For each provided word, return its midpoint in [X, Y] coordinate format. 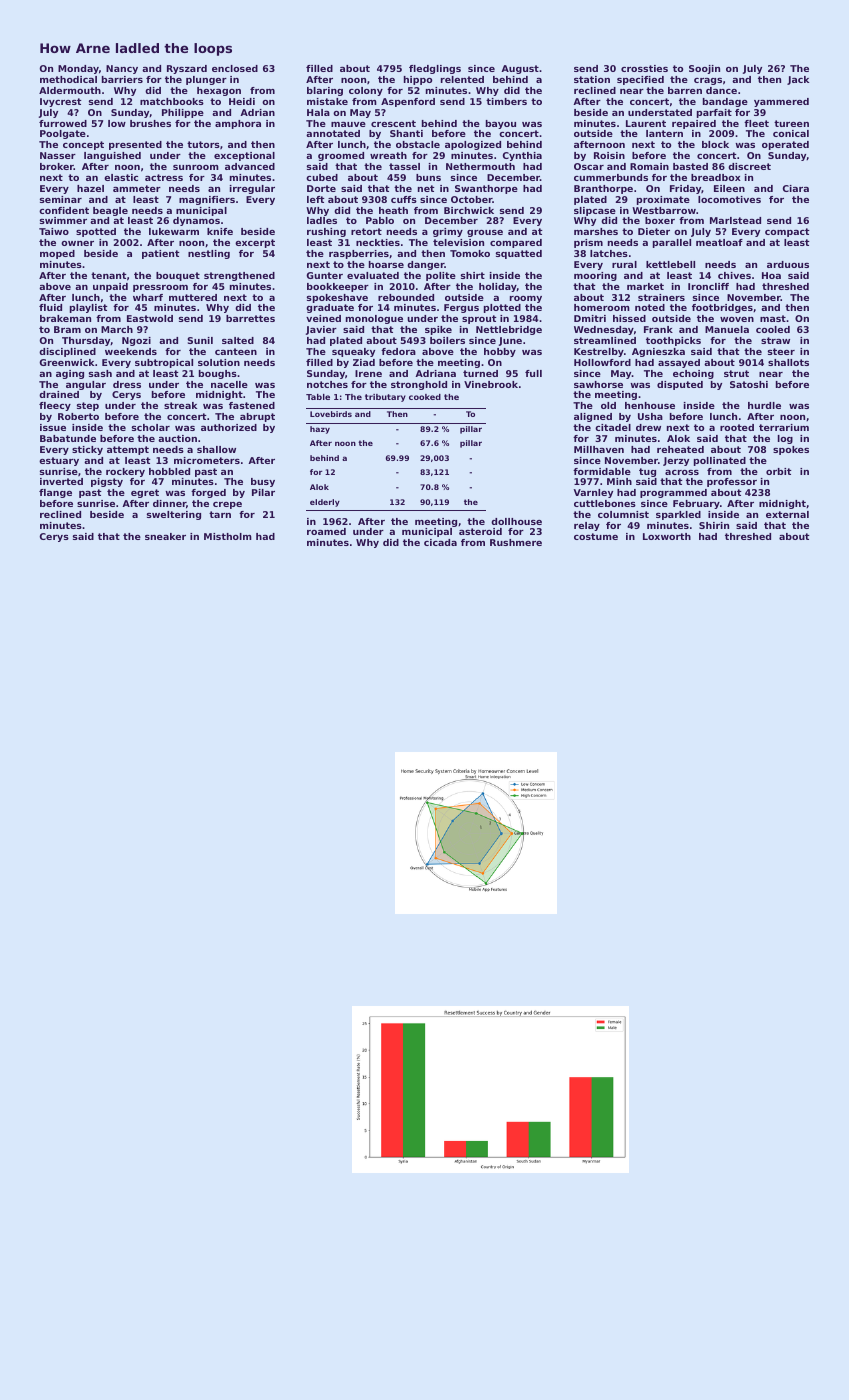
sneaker [165, 536]
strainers [661, 297]
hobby [500, 352]
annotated [333, 133]
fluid [50, 307]
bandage [725, 102]
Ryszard [187, 69]
